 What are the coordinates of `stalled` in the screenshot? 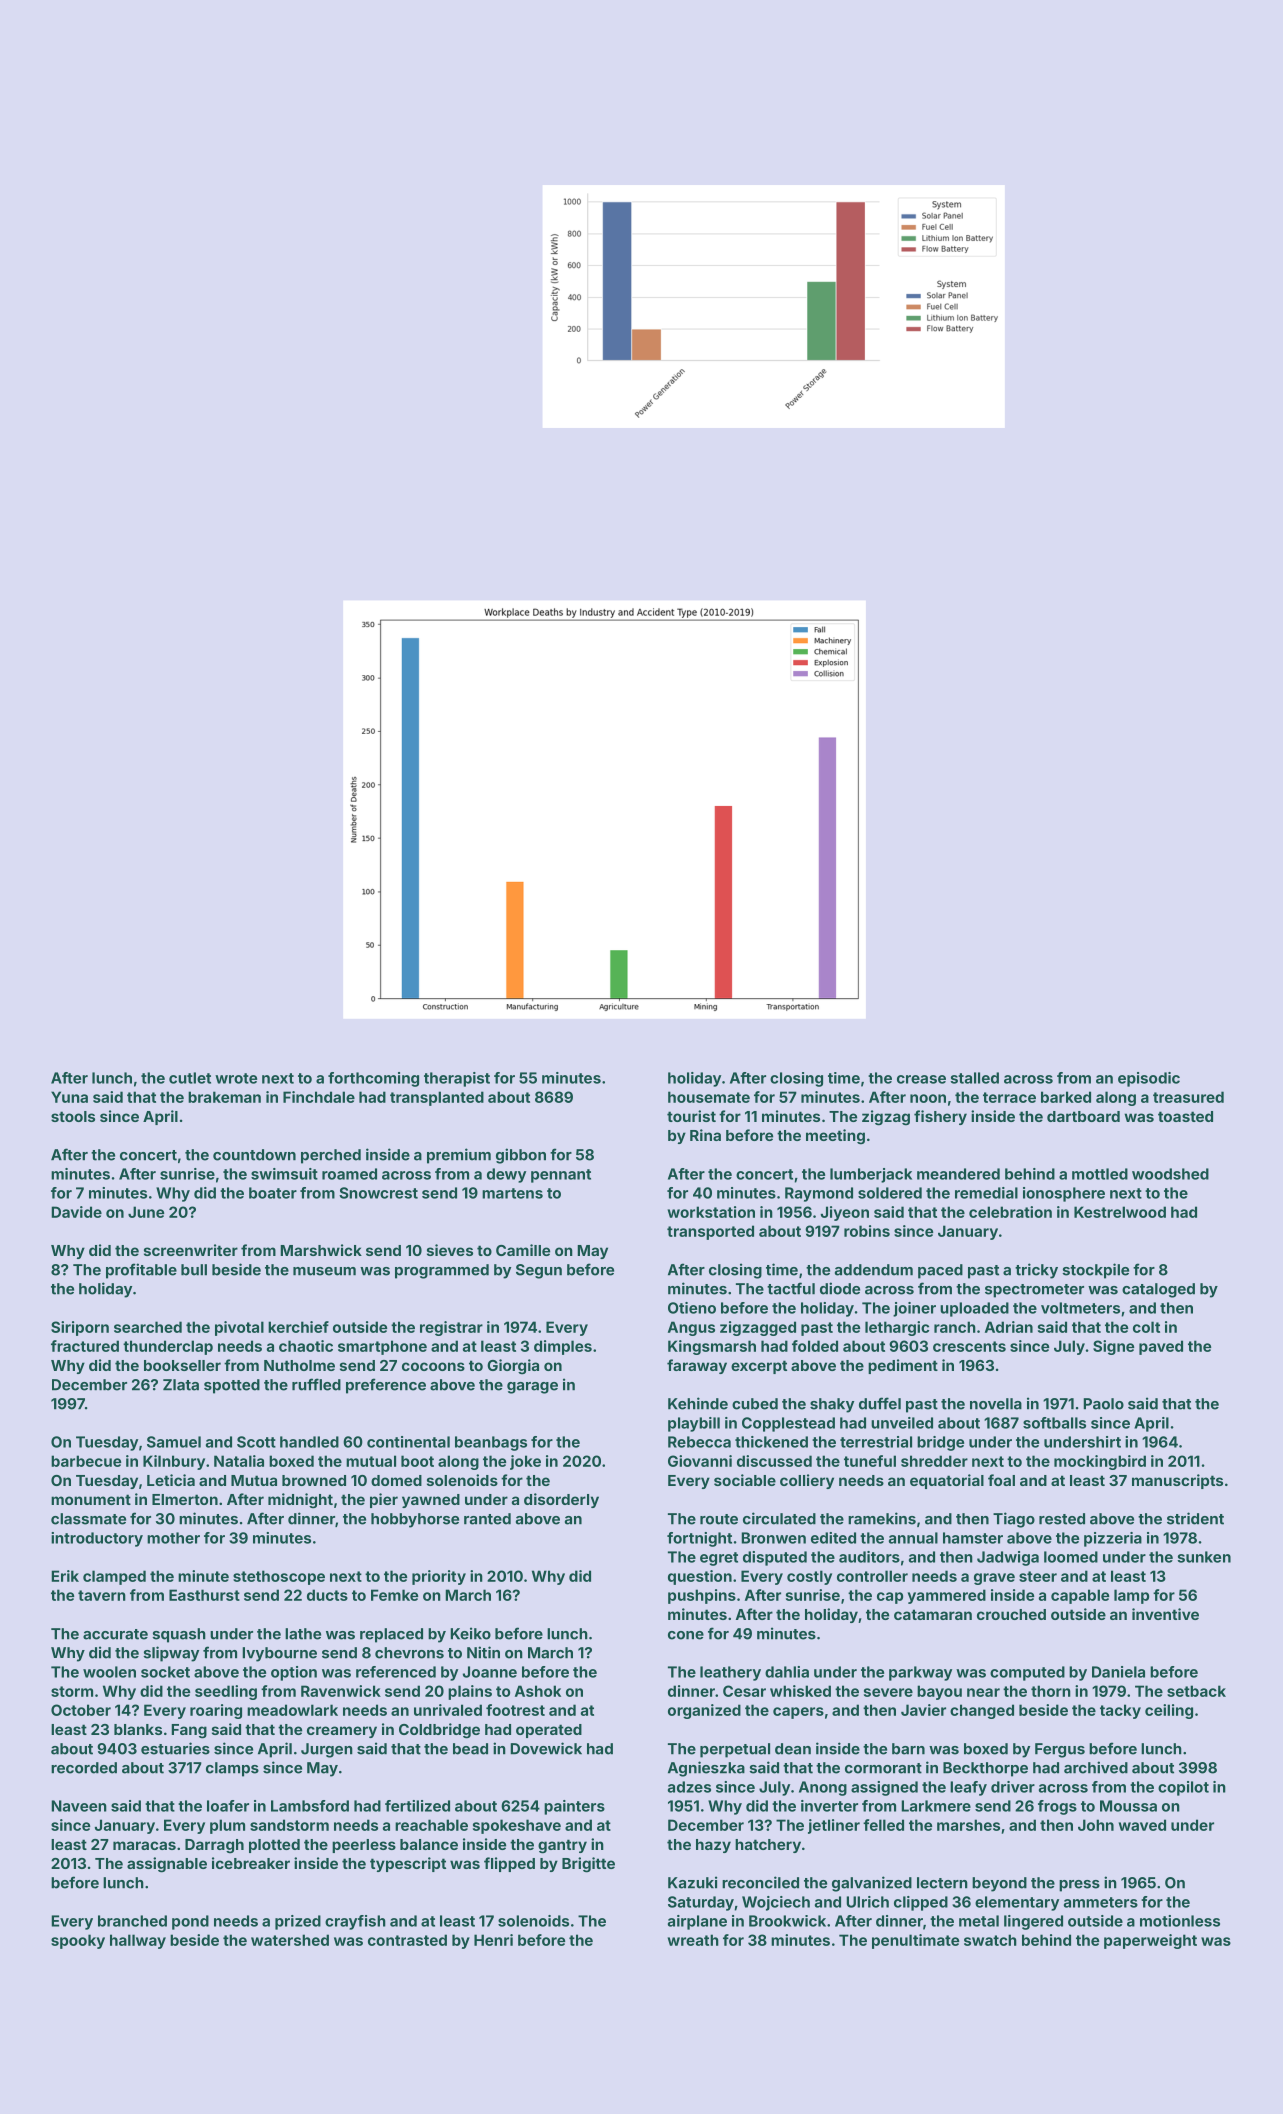 It's located at (974, 1078).
